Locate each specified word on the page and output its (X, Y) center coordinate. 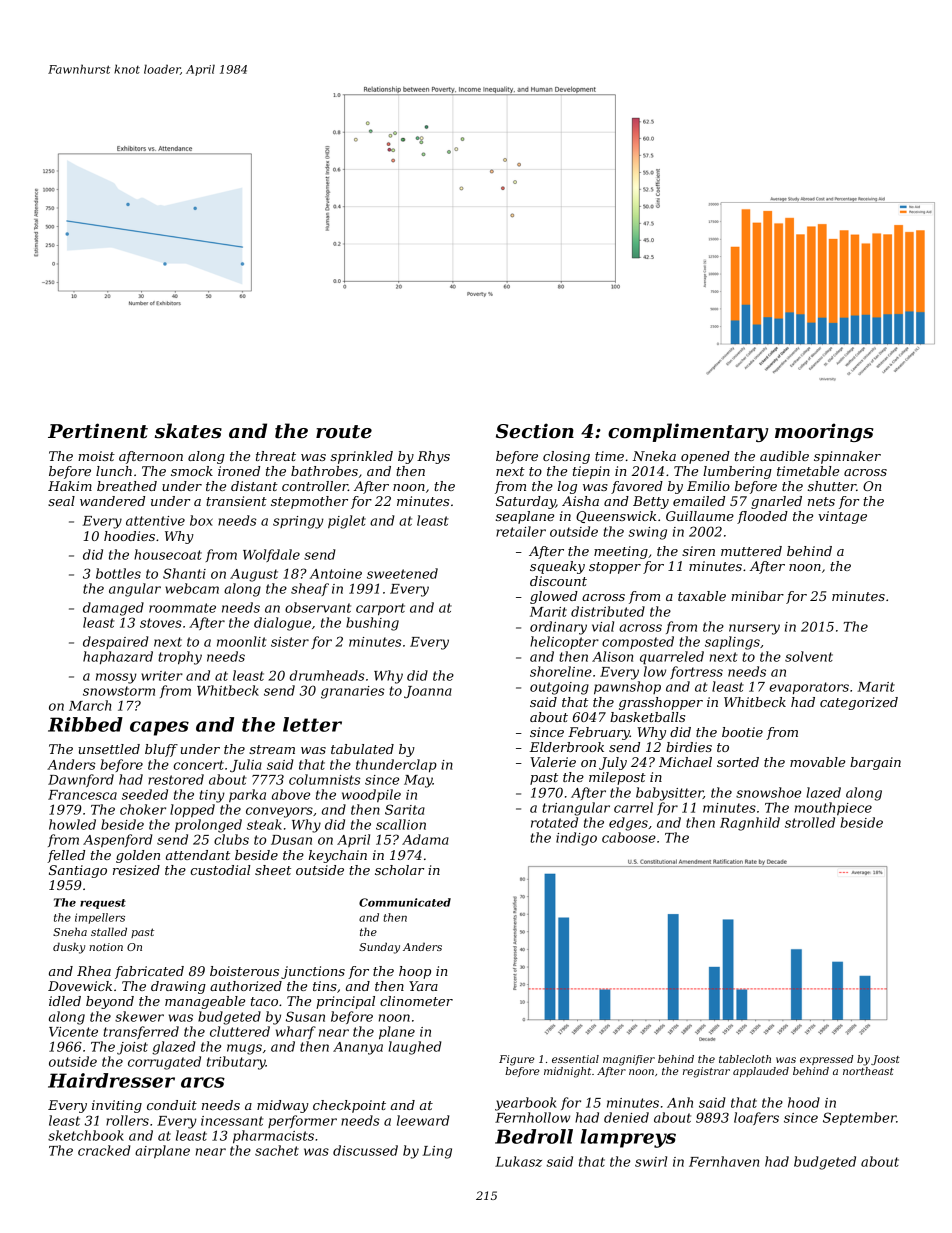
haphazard (118, 657)
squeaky (557, 567)
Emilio (708, 486)
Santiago (78, 871)
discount (558, 581)
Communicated (405, 902)
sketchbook (86, 1135)
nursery (754, 629)
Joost (885, 1060)
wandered (112, 501)
